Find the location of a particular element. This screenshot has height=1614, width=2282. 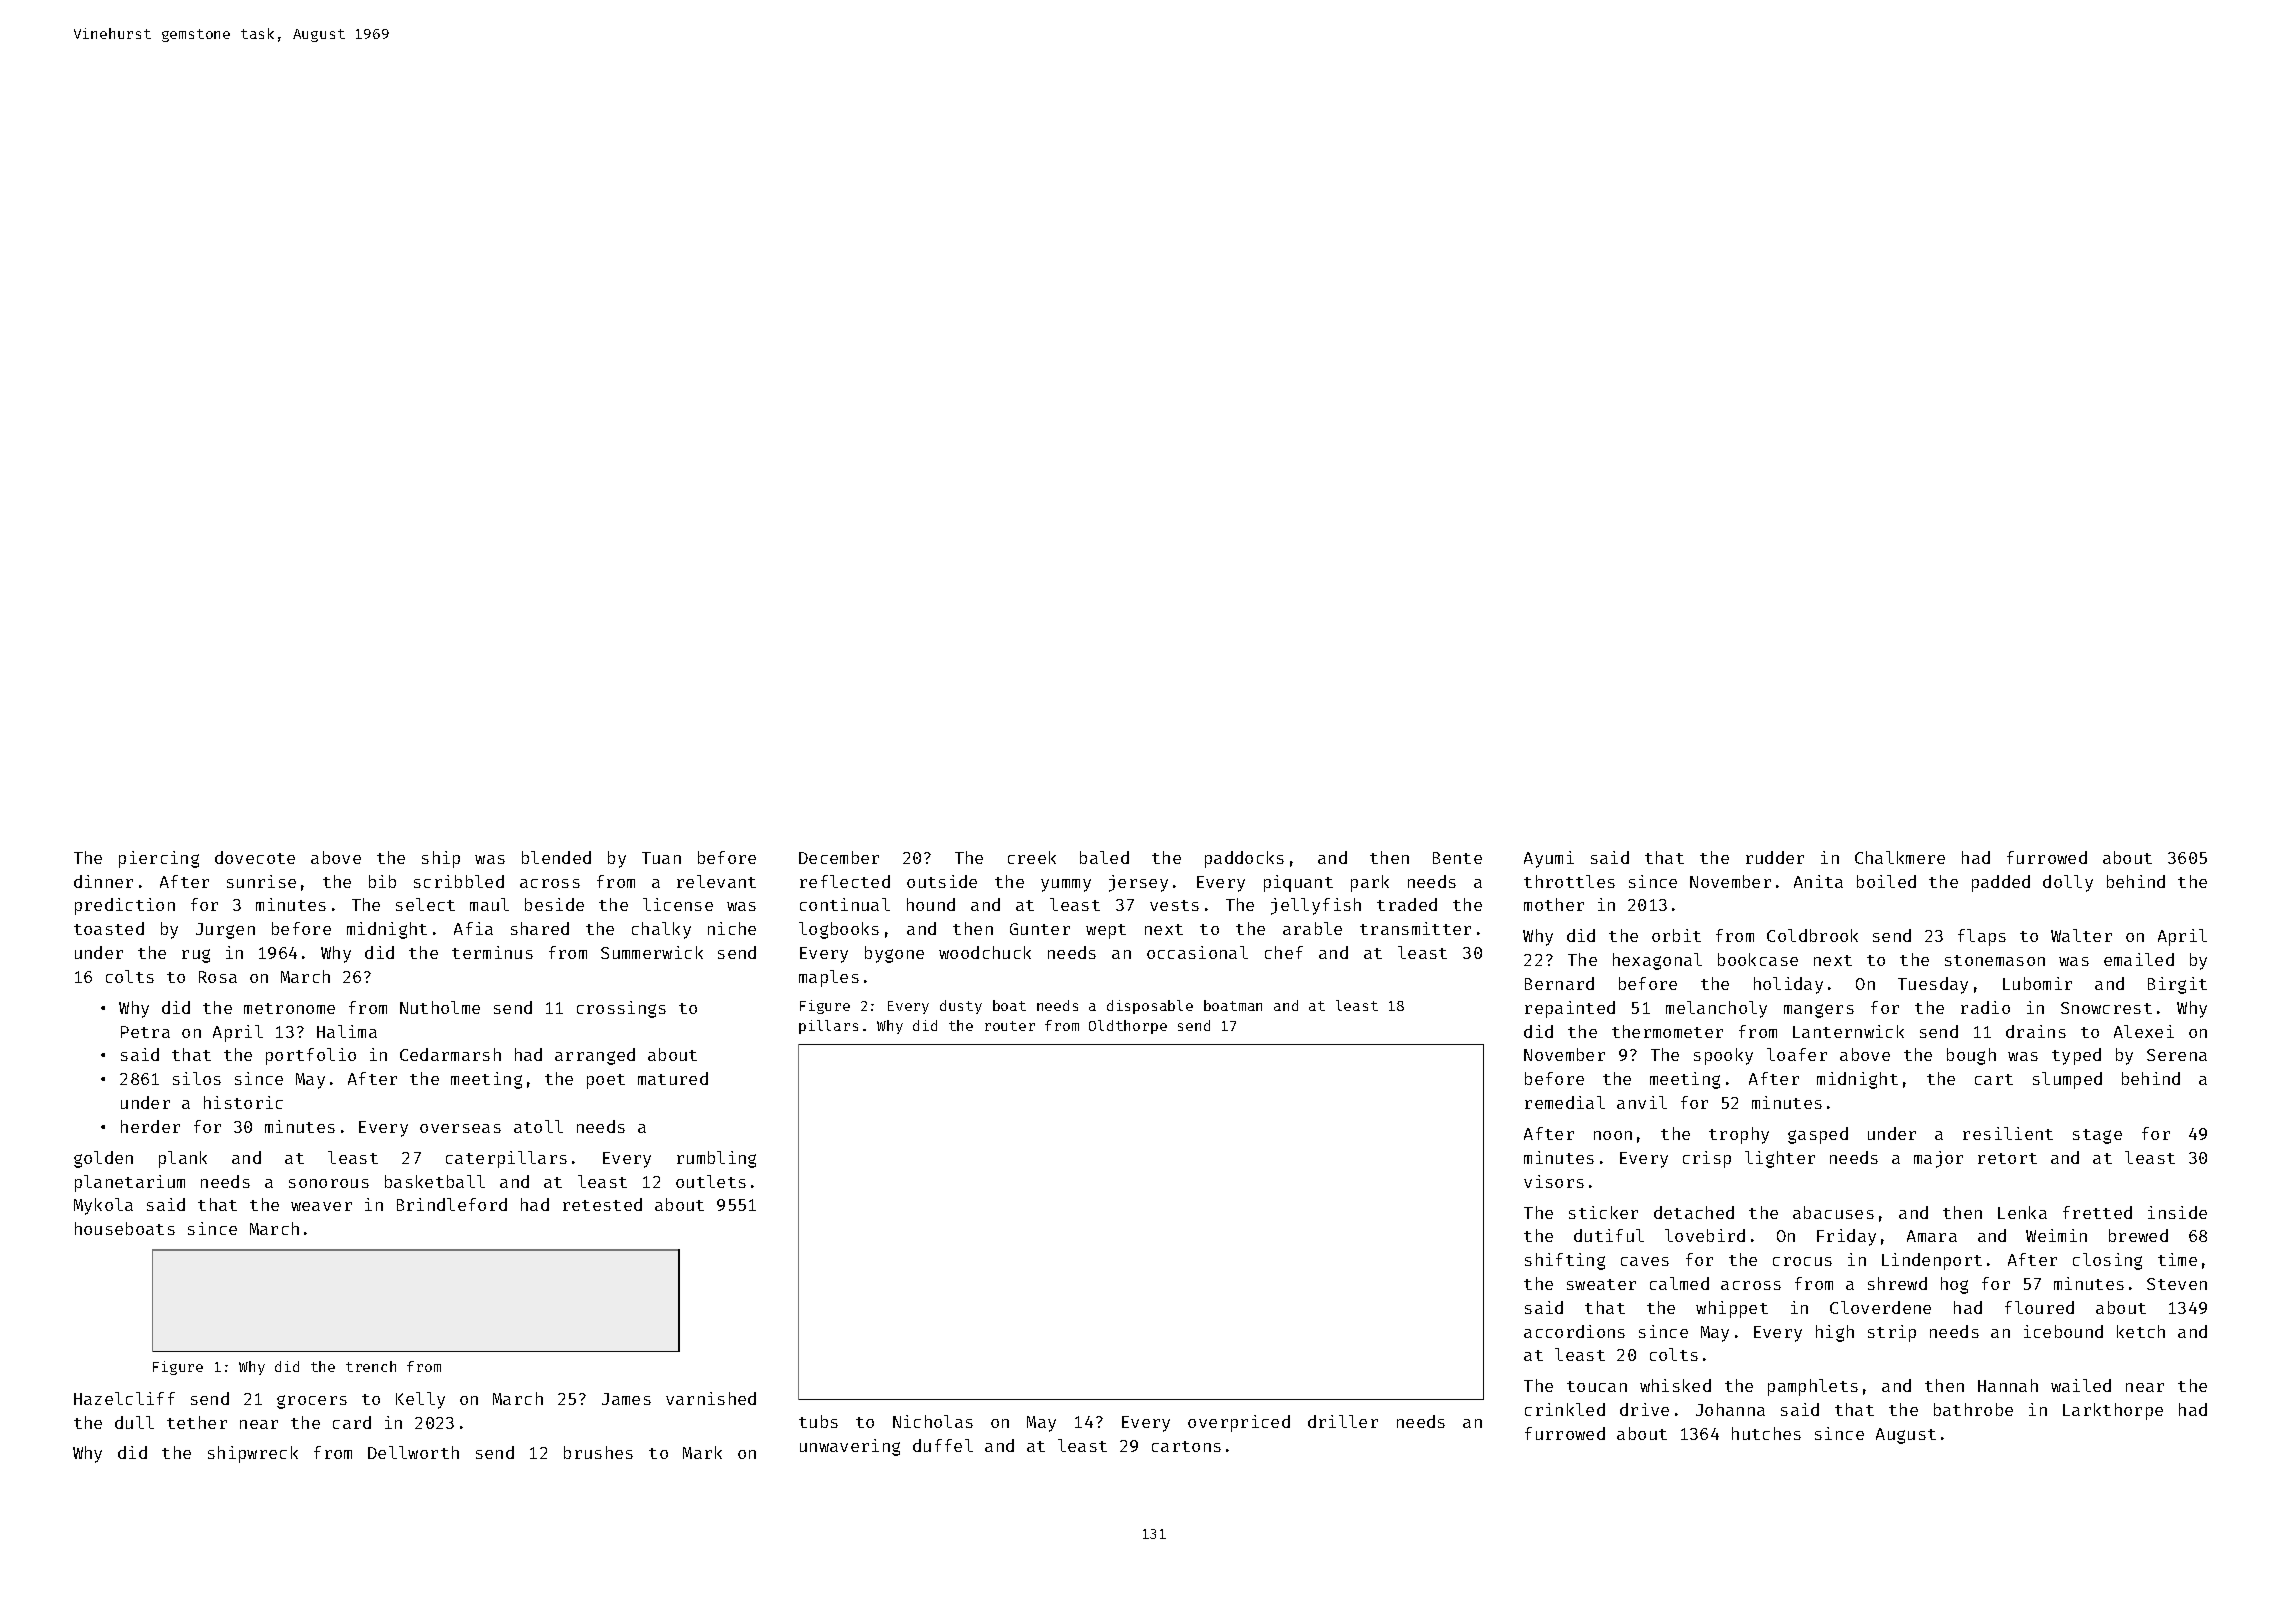

trench is located at coordinates (371, 1366).
